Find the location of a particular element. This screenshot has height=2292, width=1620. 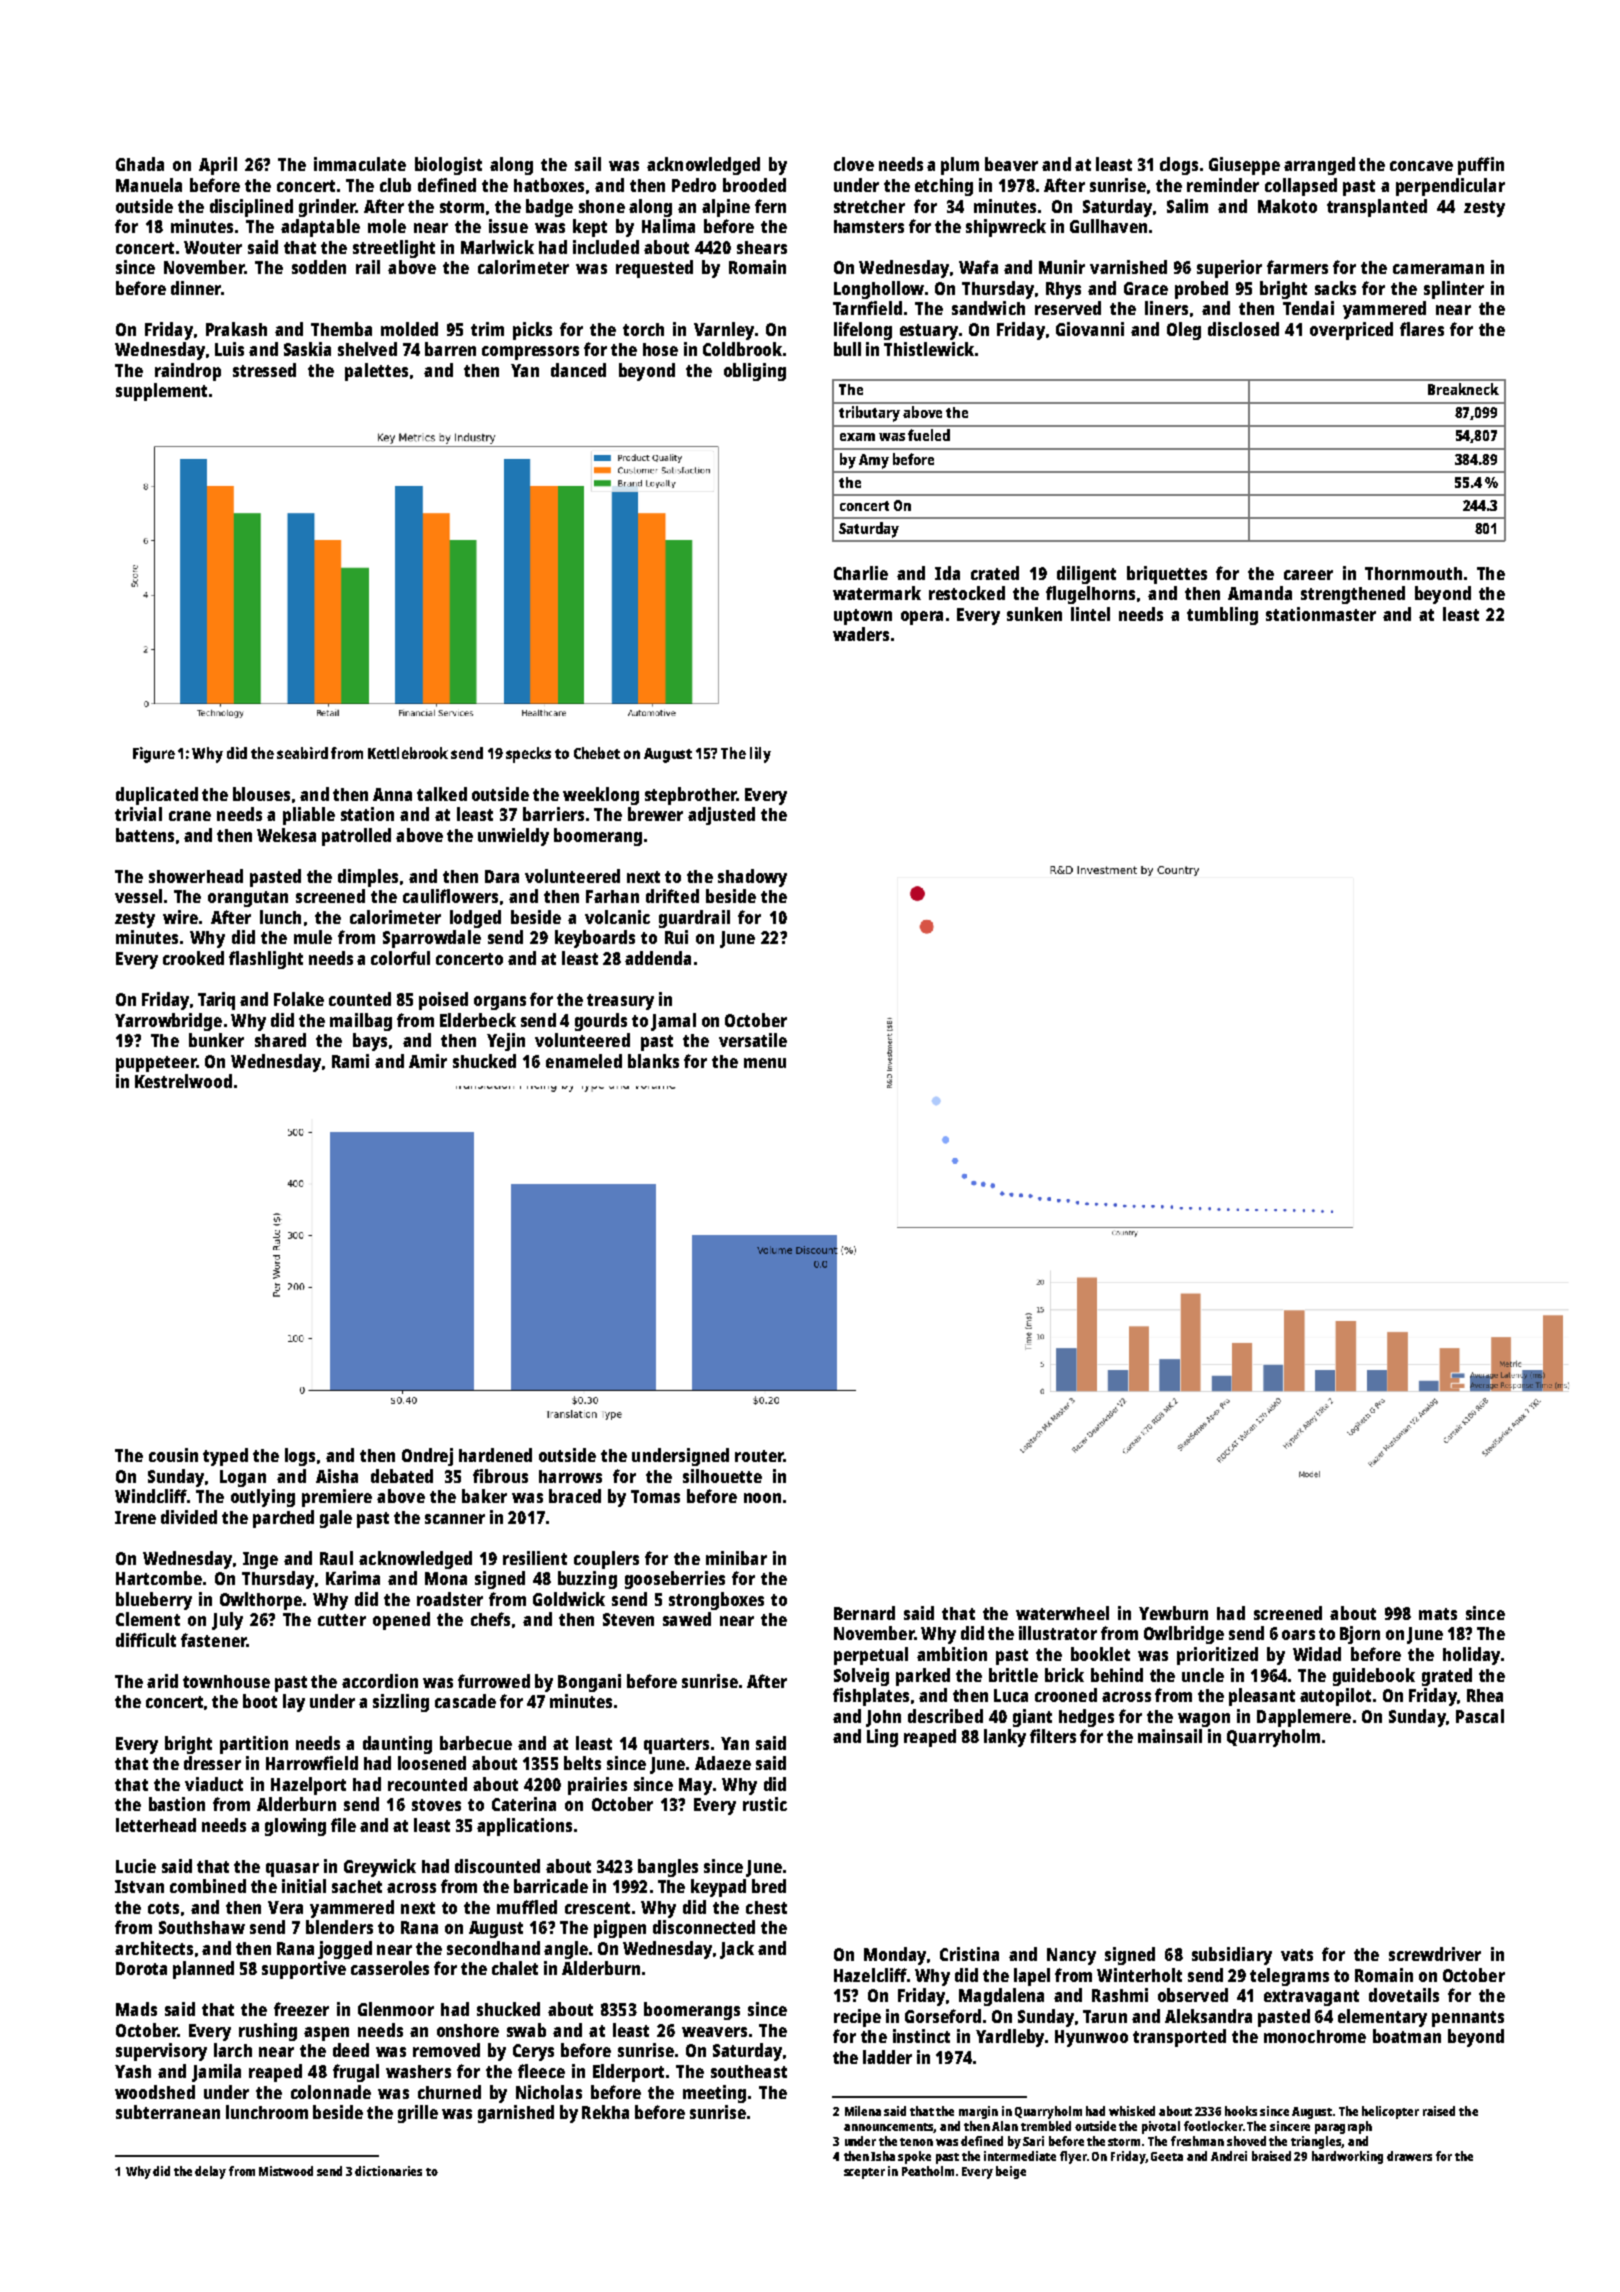

beaver is located at coordinates (1011, 164).
